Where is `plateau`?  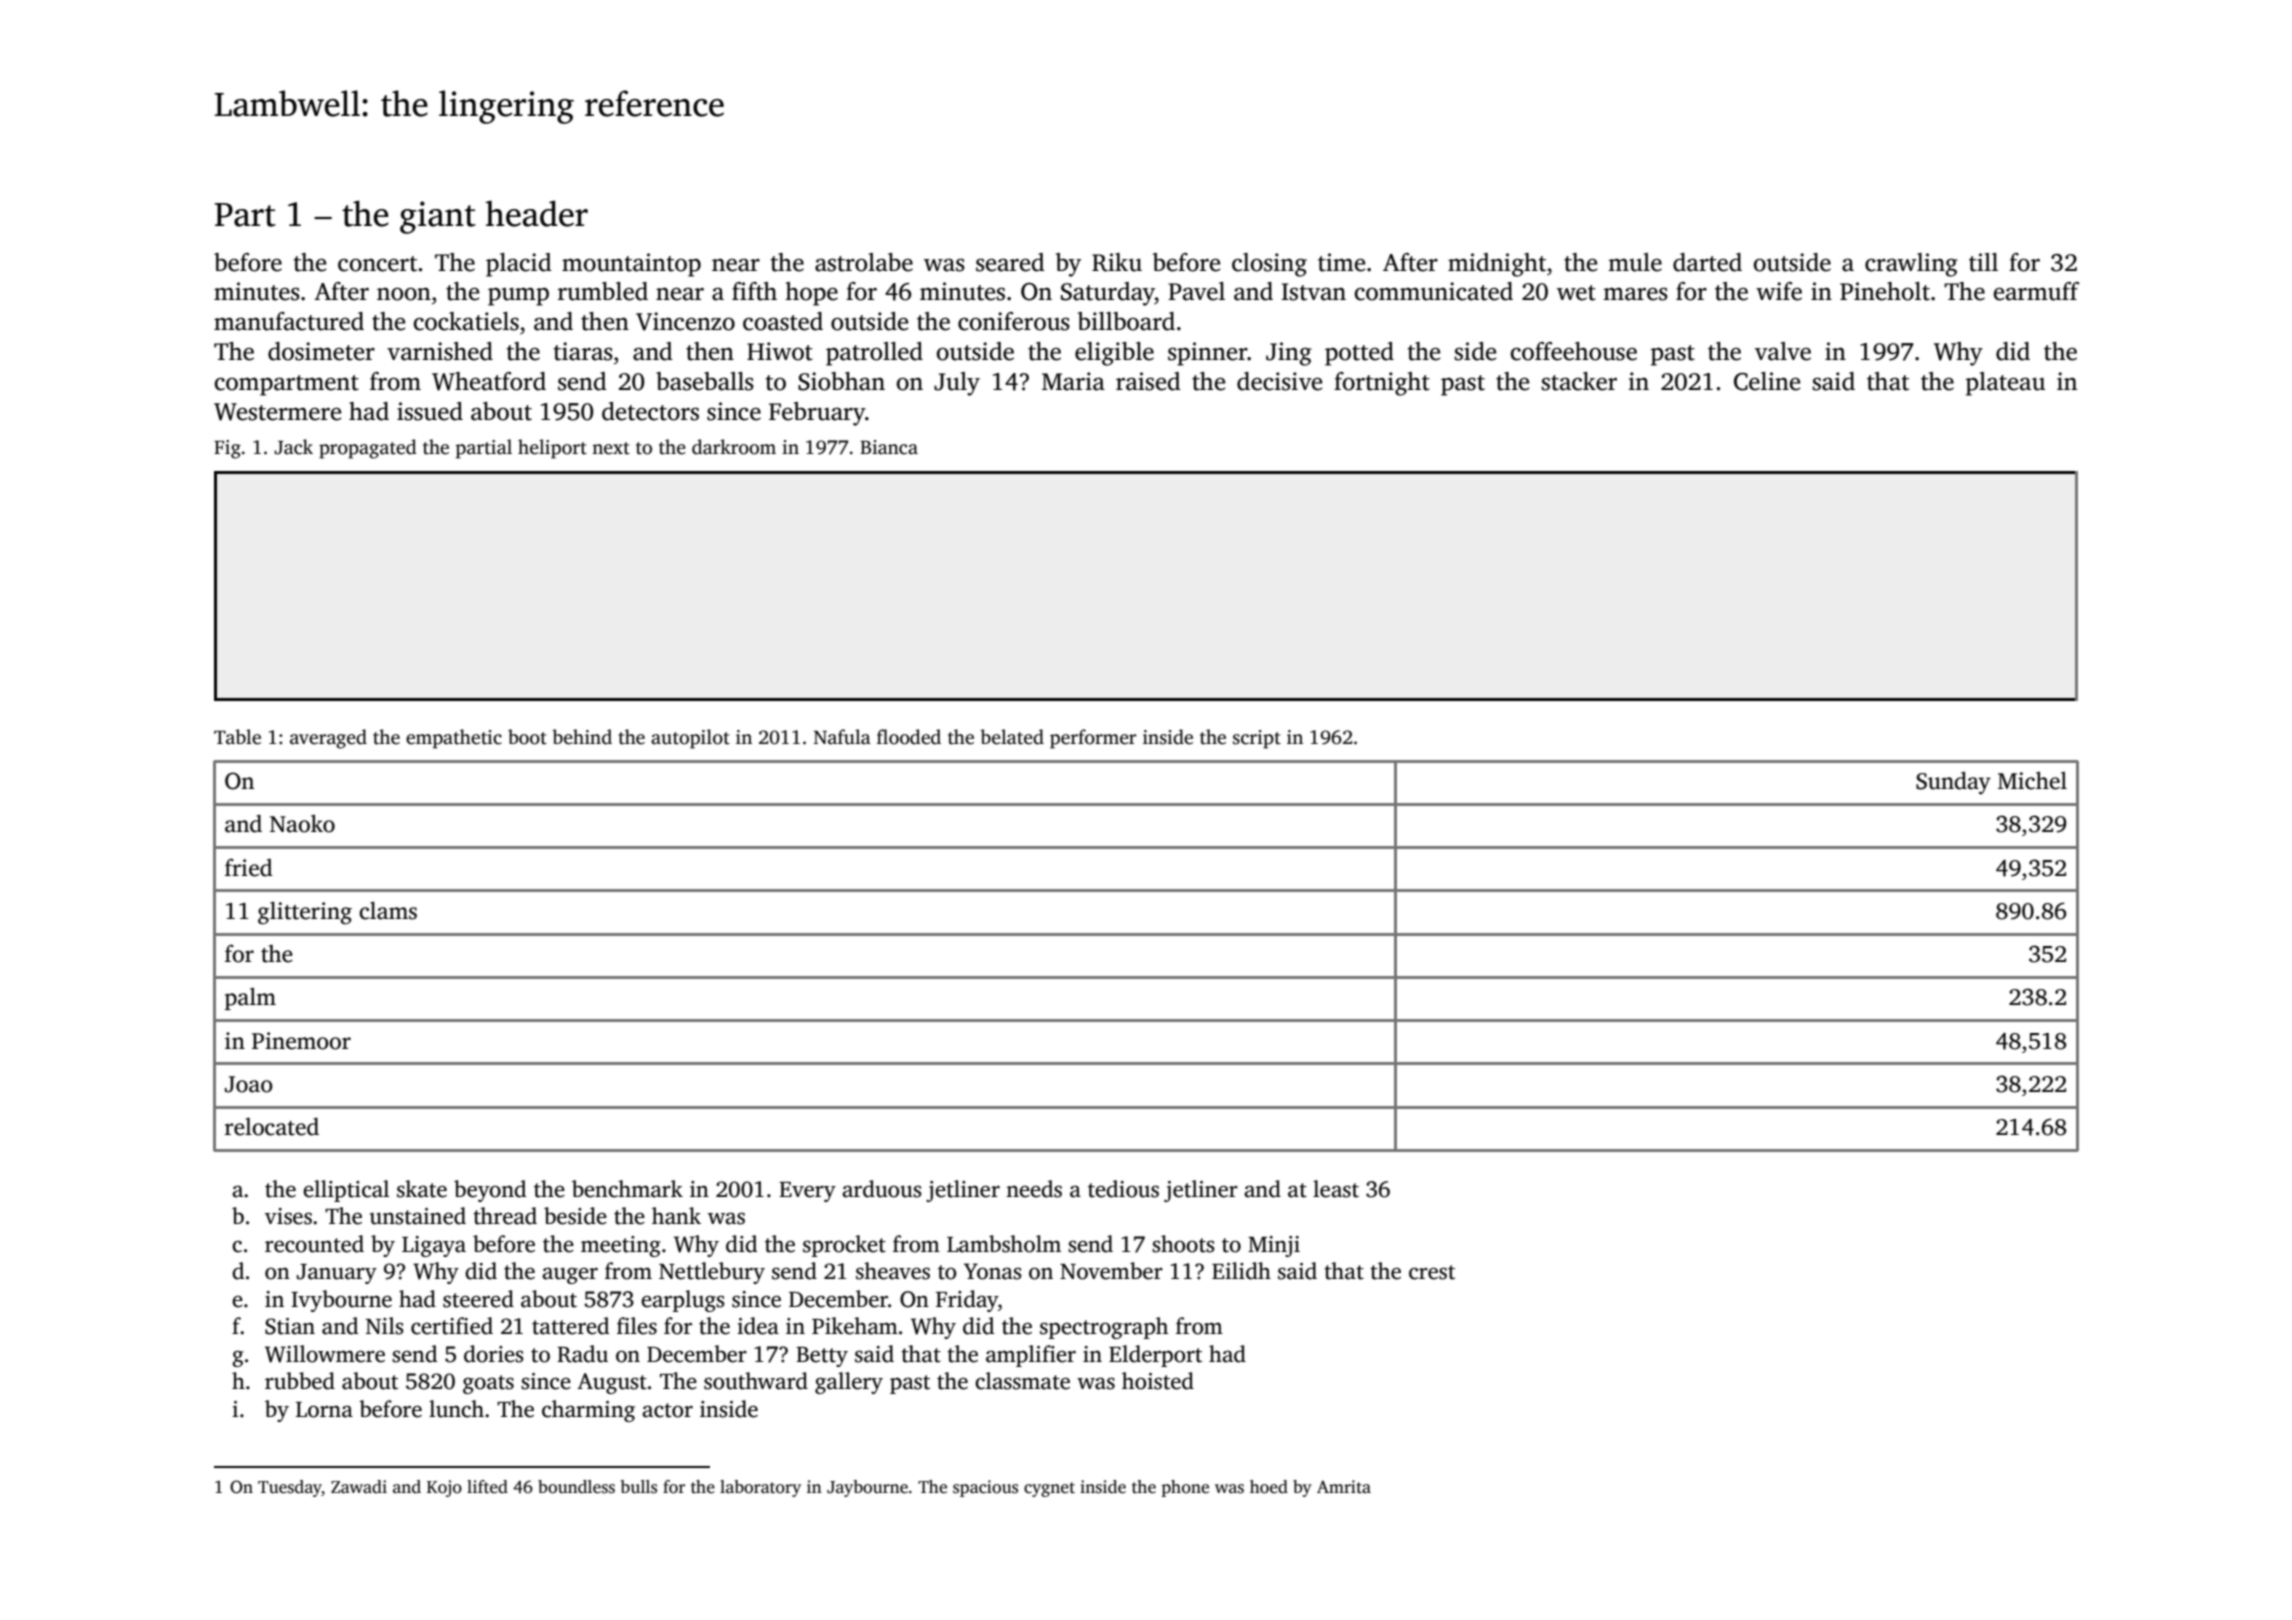
plateau is located at coordinates (2005, 384).
